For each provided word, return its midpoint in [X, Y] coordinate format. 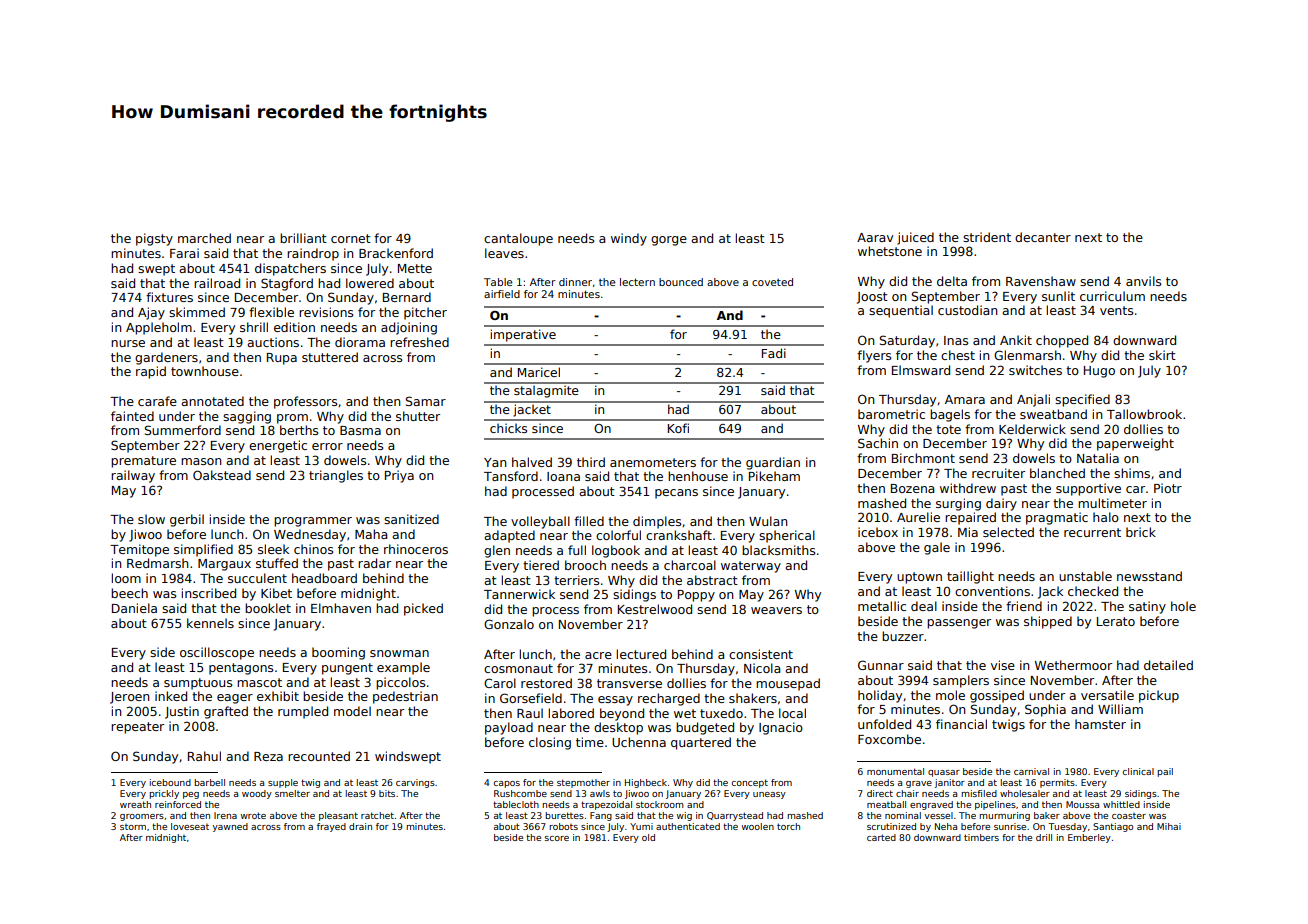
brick [1141, 532]
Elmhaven [341, 608]
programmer [313, 522]
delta [952, 281]
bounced [681, 282]
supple [283, 783]
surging [958, 504]
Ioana [563, 476]
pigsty [154, 239]
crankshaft [679, 535]
